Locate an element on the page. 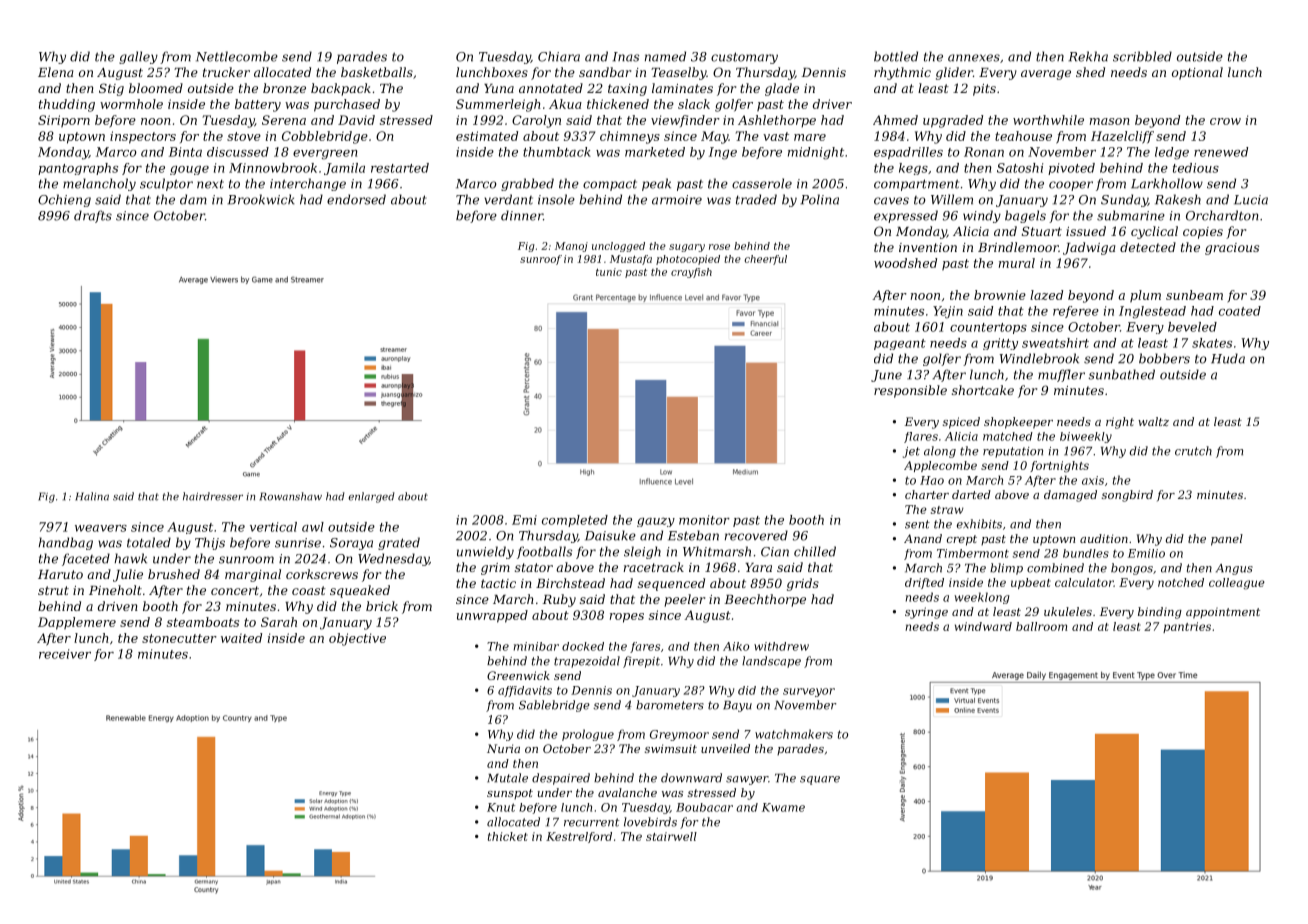  tunic is located at coordinates (609, 272).
